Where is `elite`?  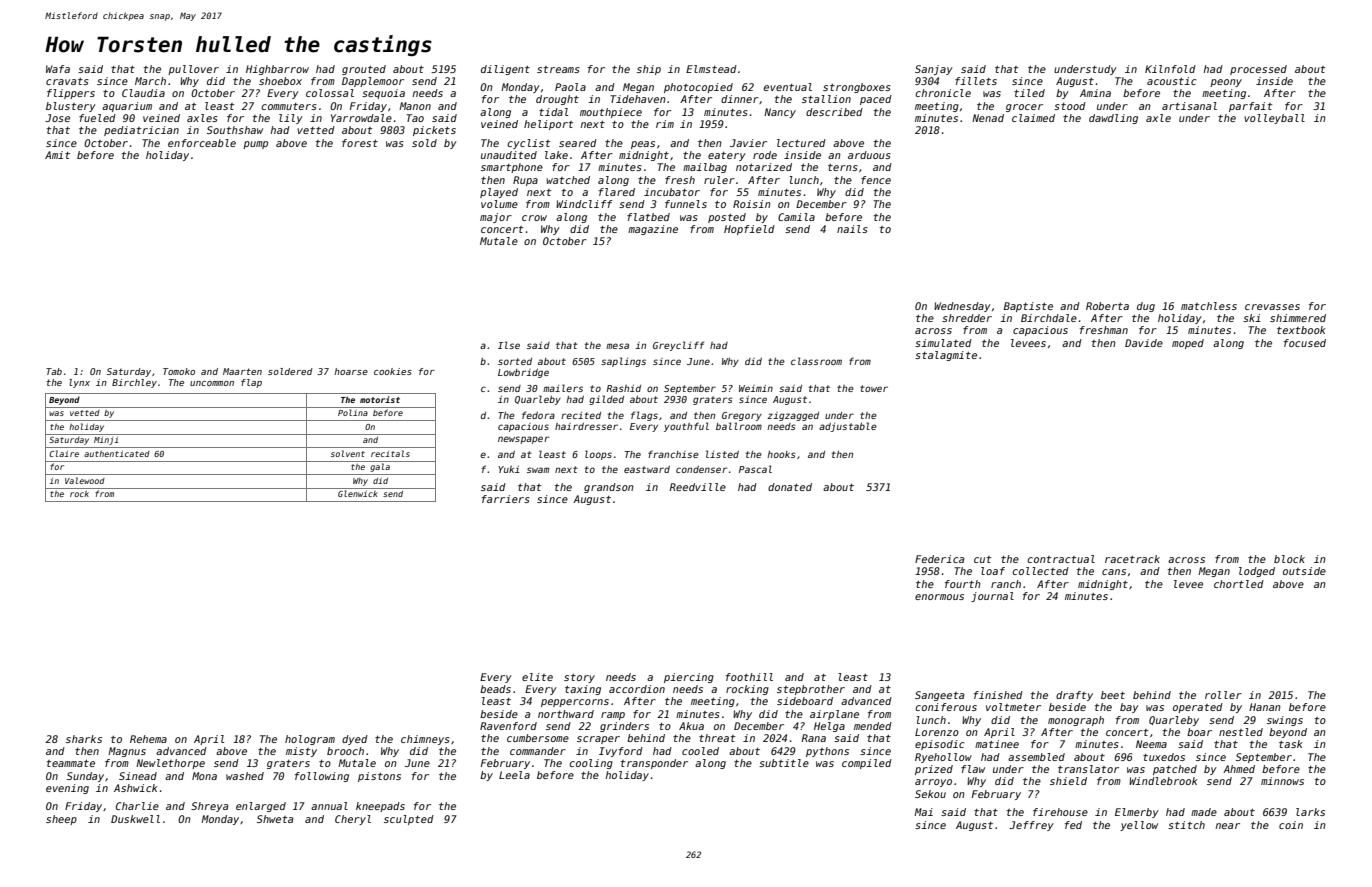
elite is located at coordinates (537, 677).
